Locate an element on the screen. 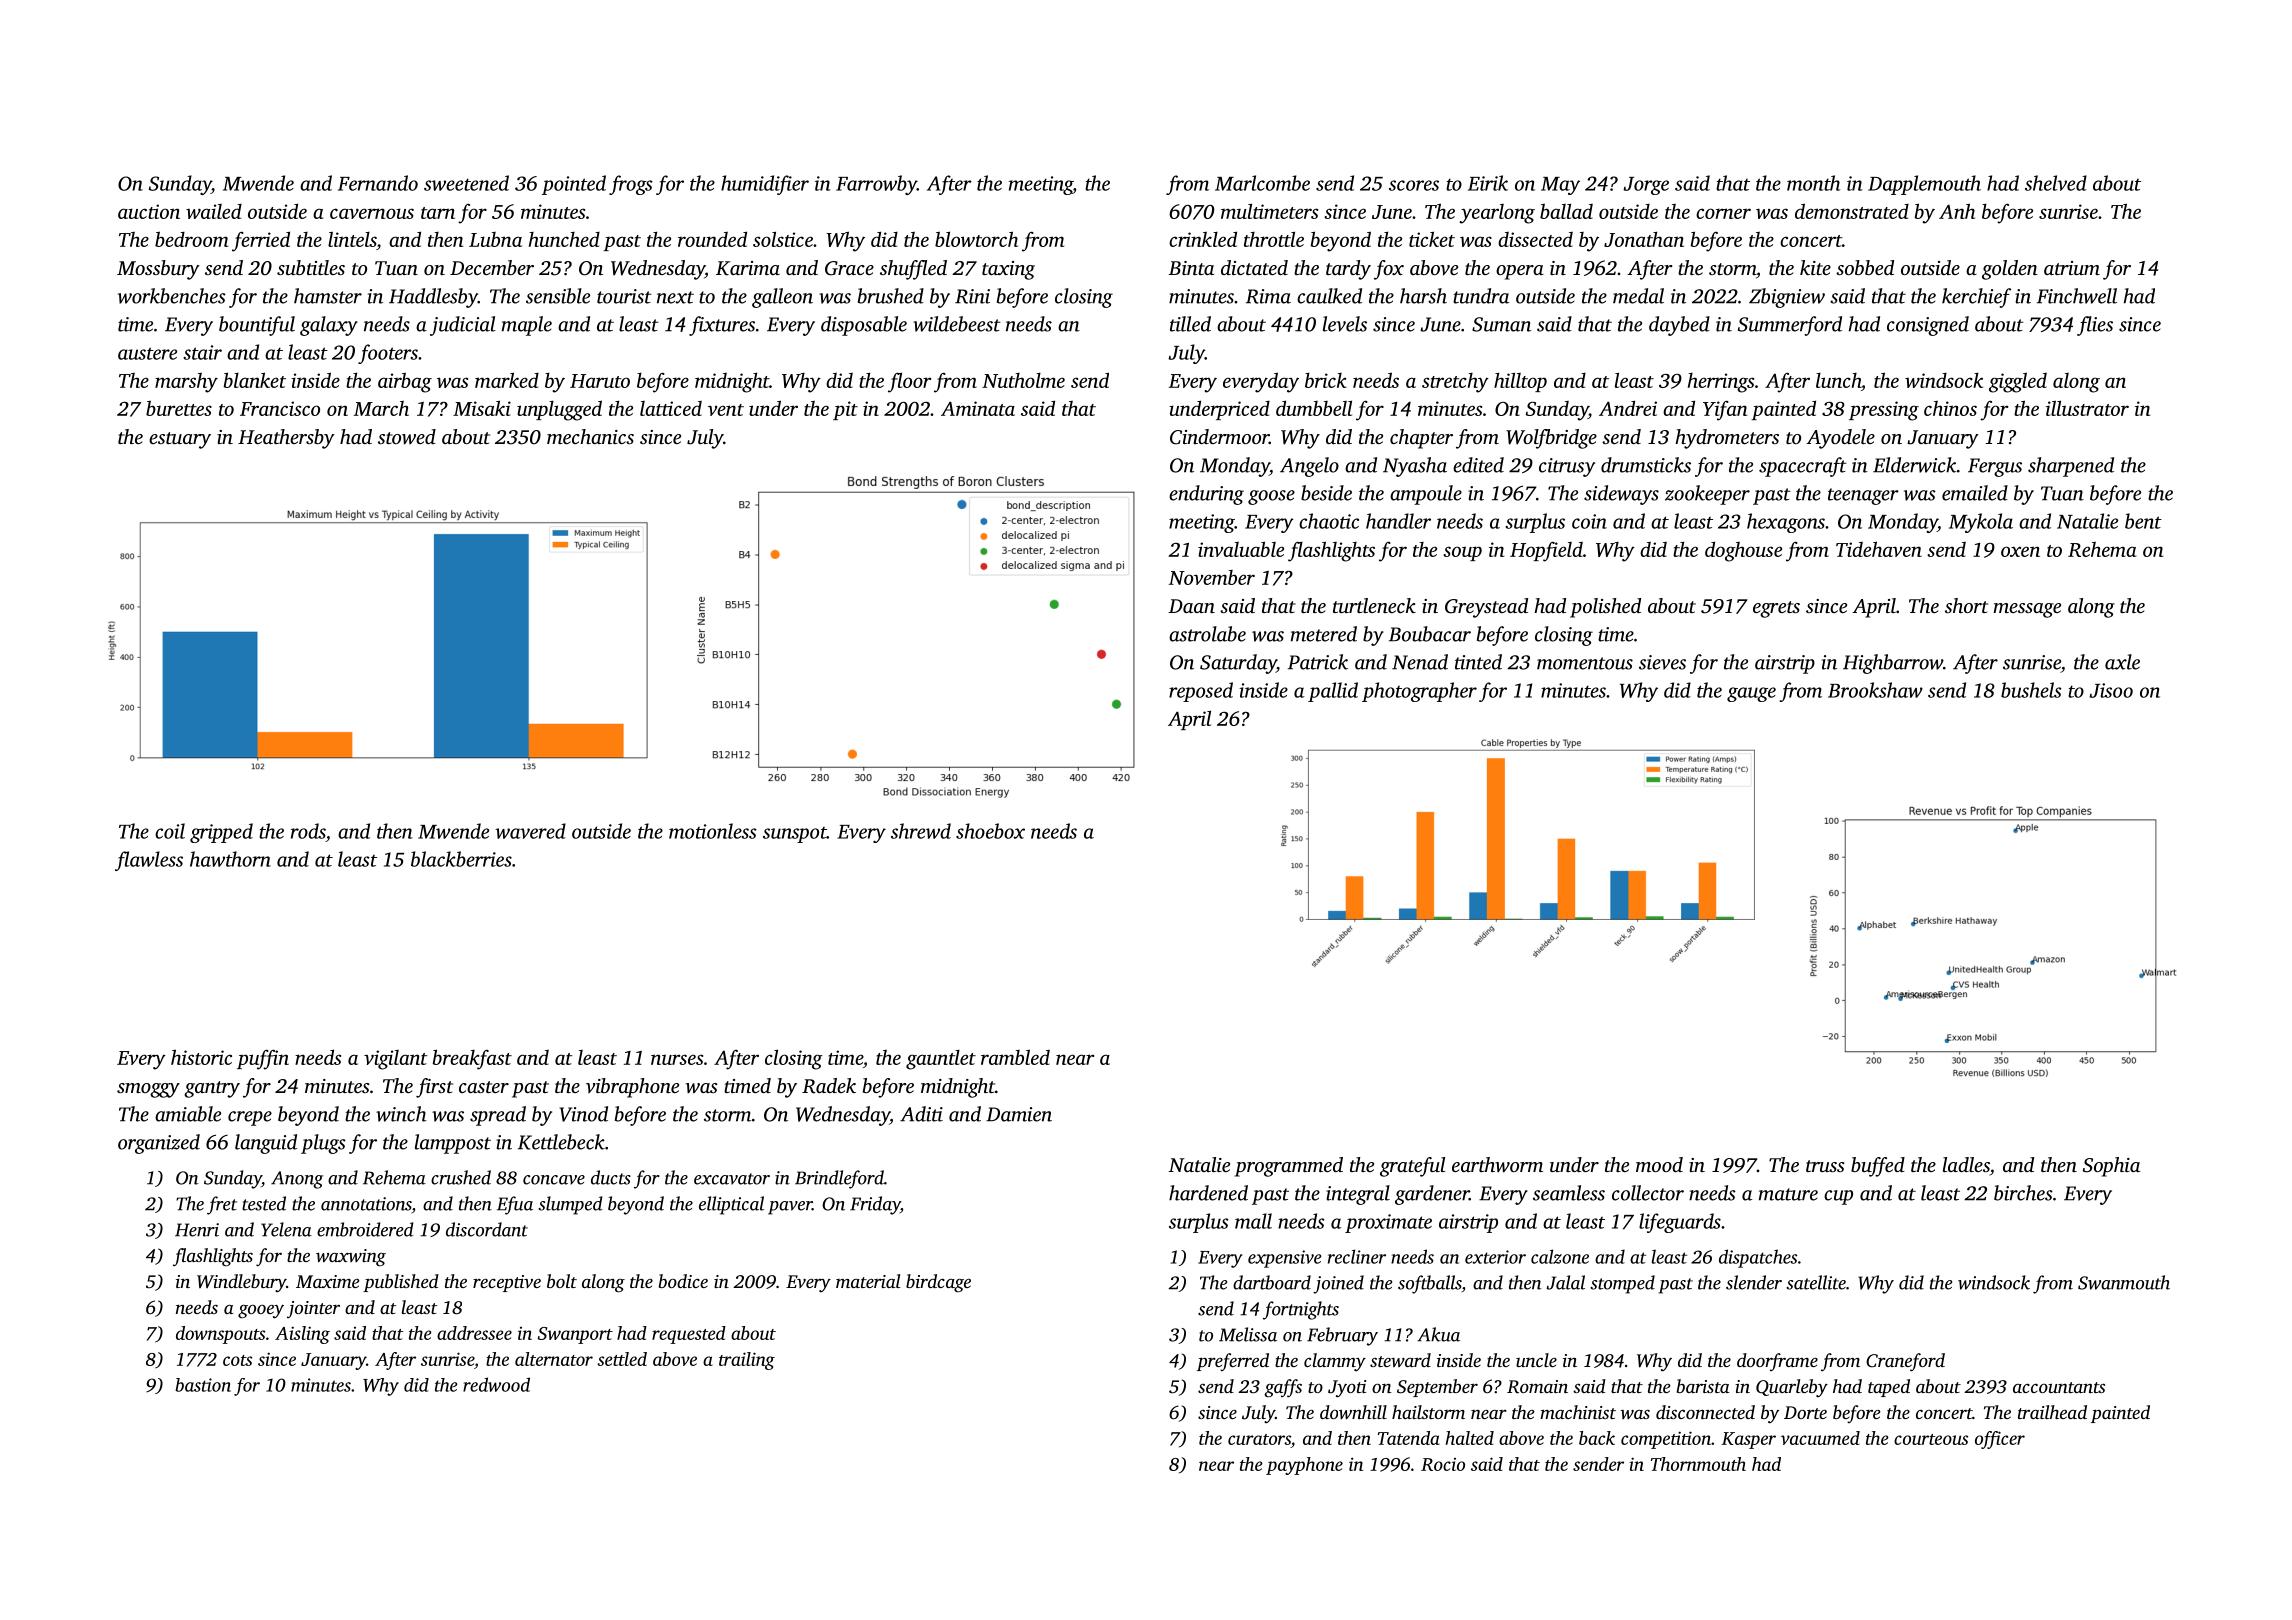  Jisoo is located at coordinates (2111, 690).
